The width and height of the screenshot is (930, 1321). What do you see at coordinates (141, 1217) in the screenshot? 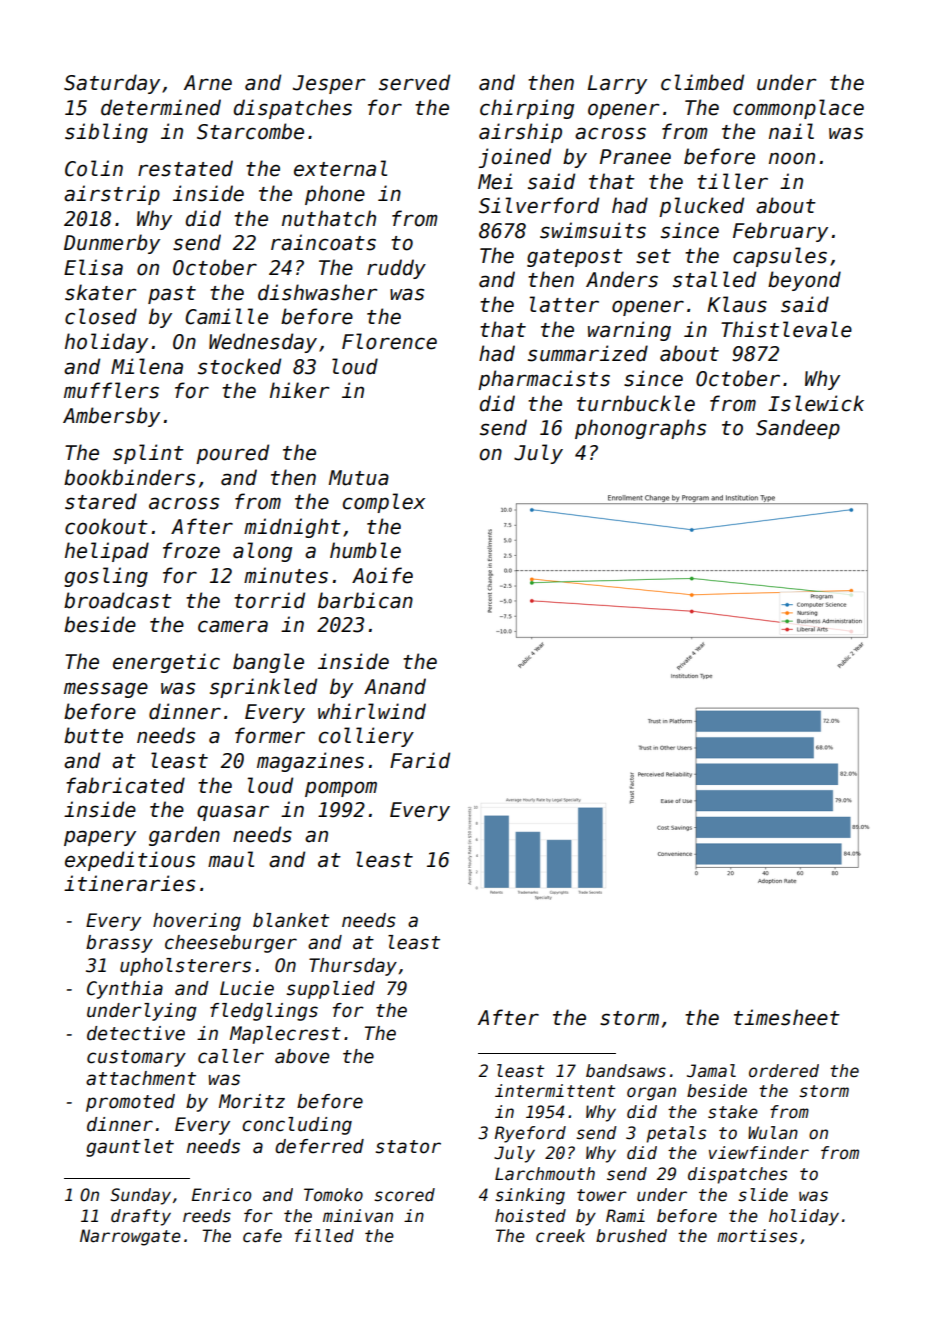
I see `drafty` at bounding box center [141, 1217].
